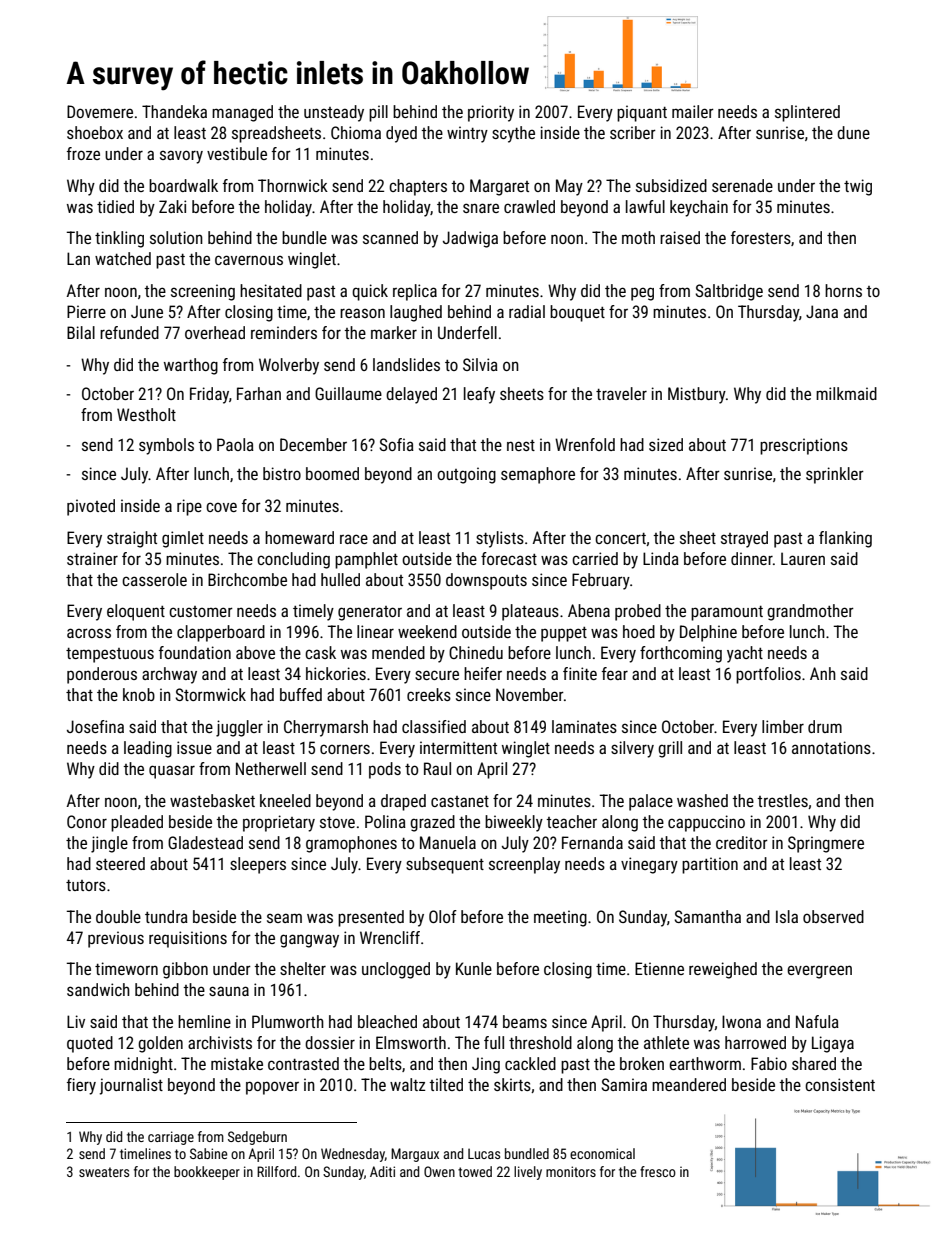  Describe the element at coordinates (633, 132) in the document. I see `scriber` at that location.
